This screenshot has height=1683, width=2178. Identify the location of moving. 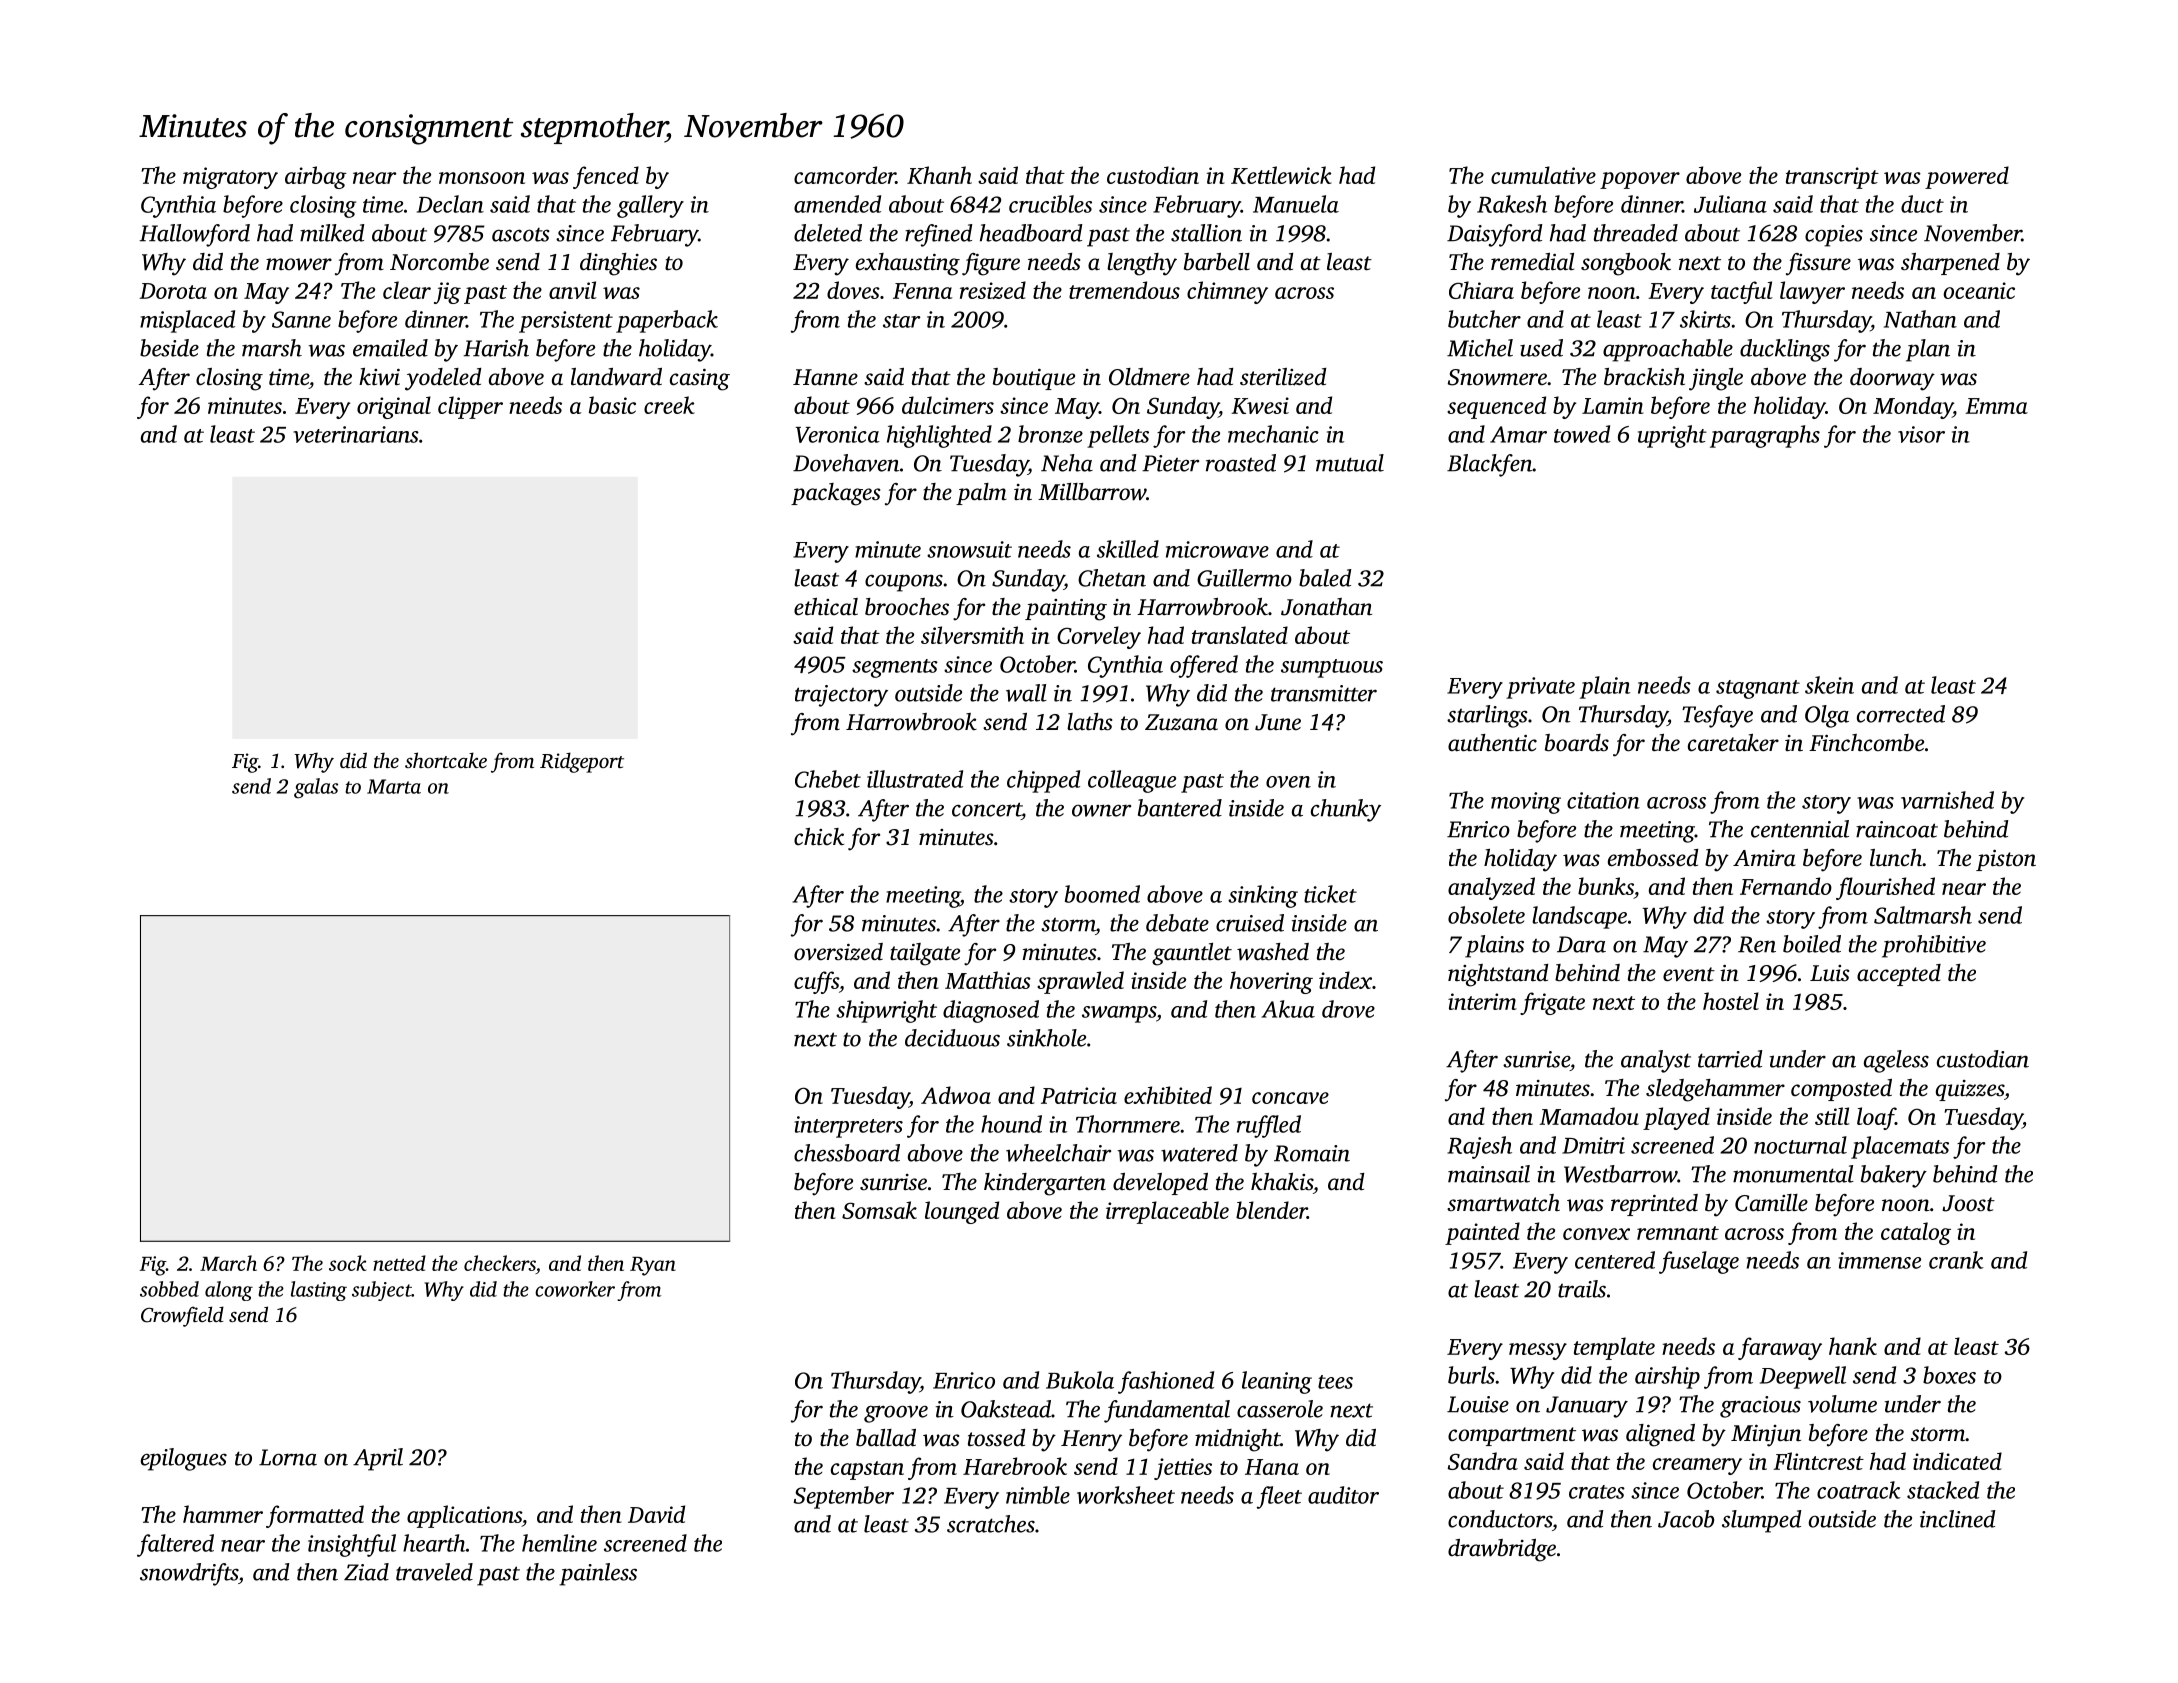
(1526, 803).
